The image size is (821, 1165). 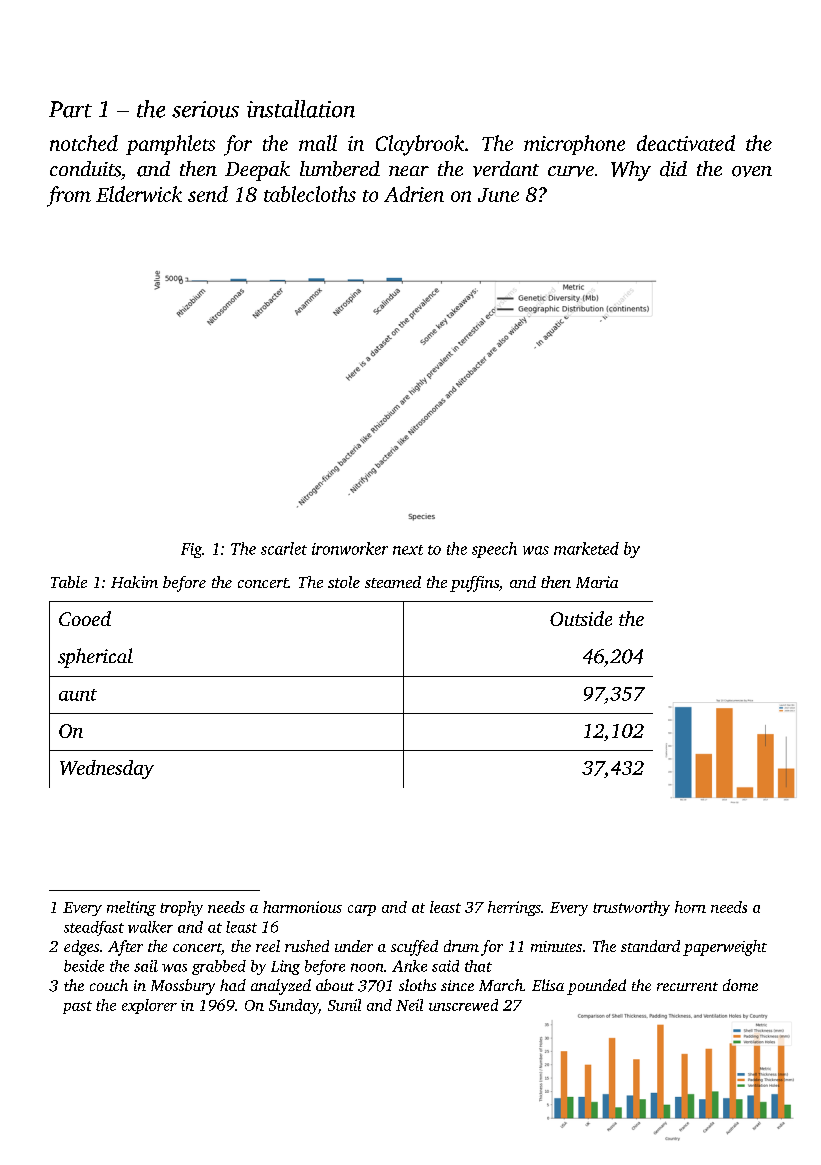 I want to click on herrings, so click(x=514, y=908).
